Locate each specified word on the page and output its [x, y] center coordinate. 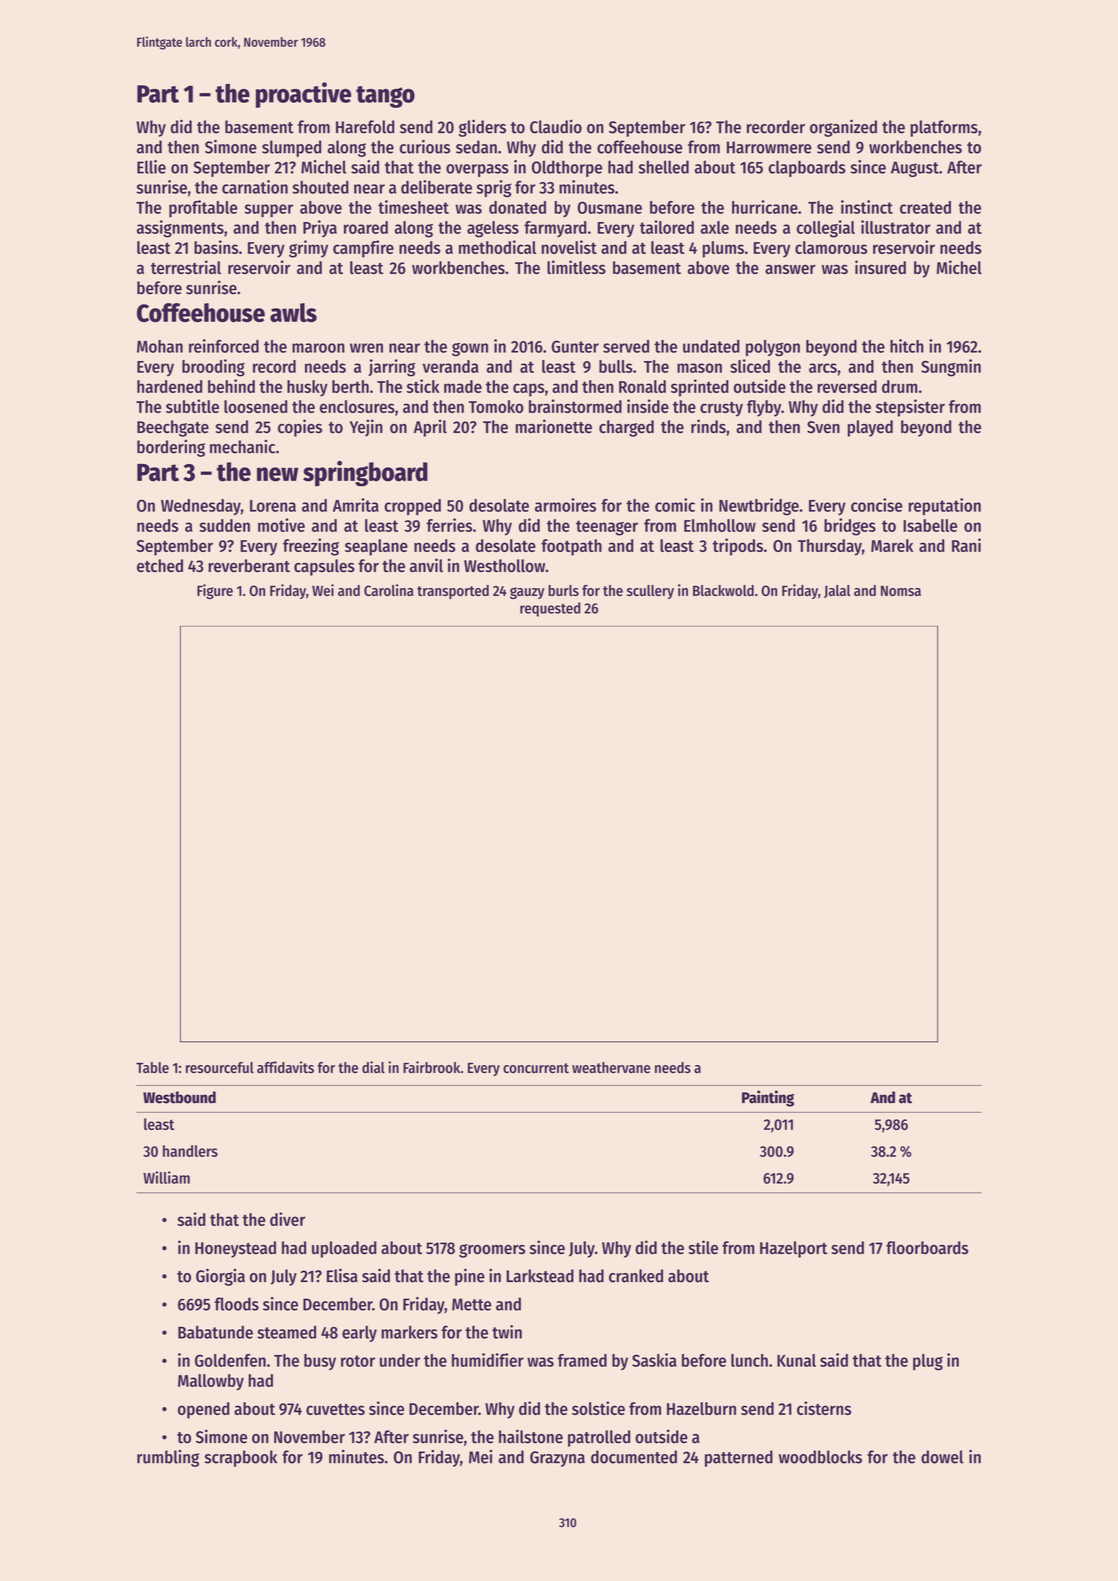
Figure [215, 591]
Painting [768, 1098]
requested [550, 609]
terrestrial [186, 267]
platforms [944, 128]
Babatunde [215, 1332]
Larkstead [540, 1276]
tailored [667, 227]
